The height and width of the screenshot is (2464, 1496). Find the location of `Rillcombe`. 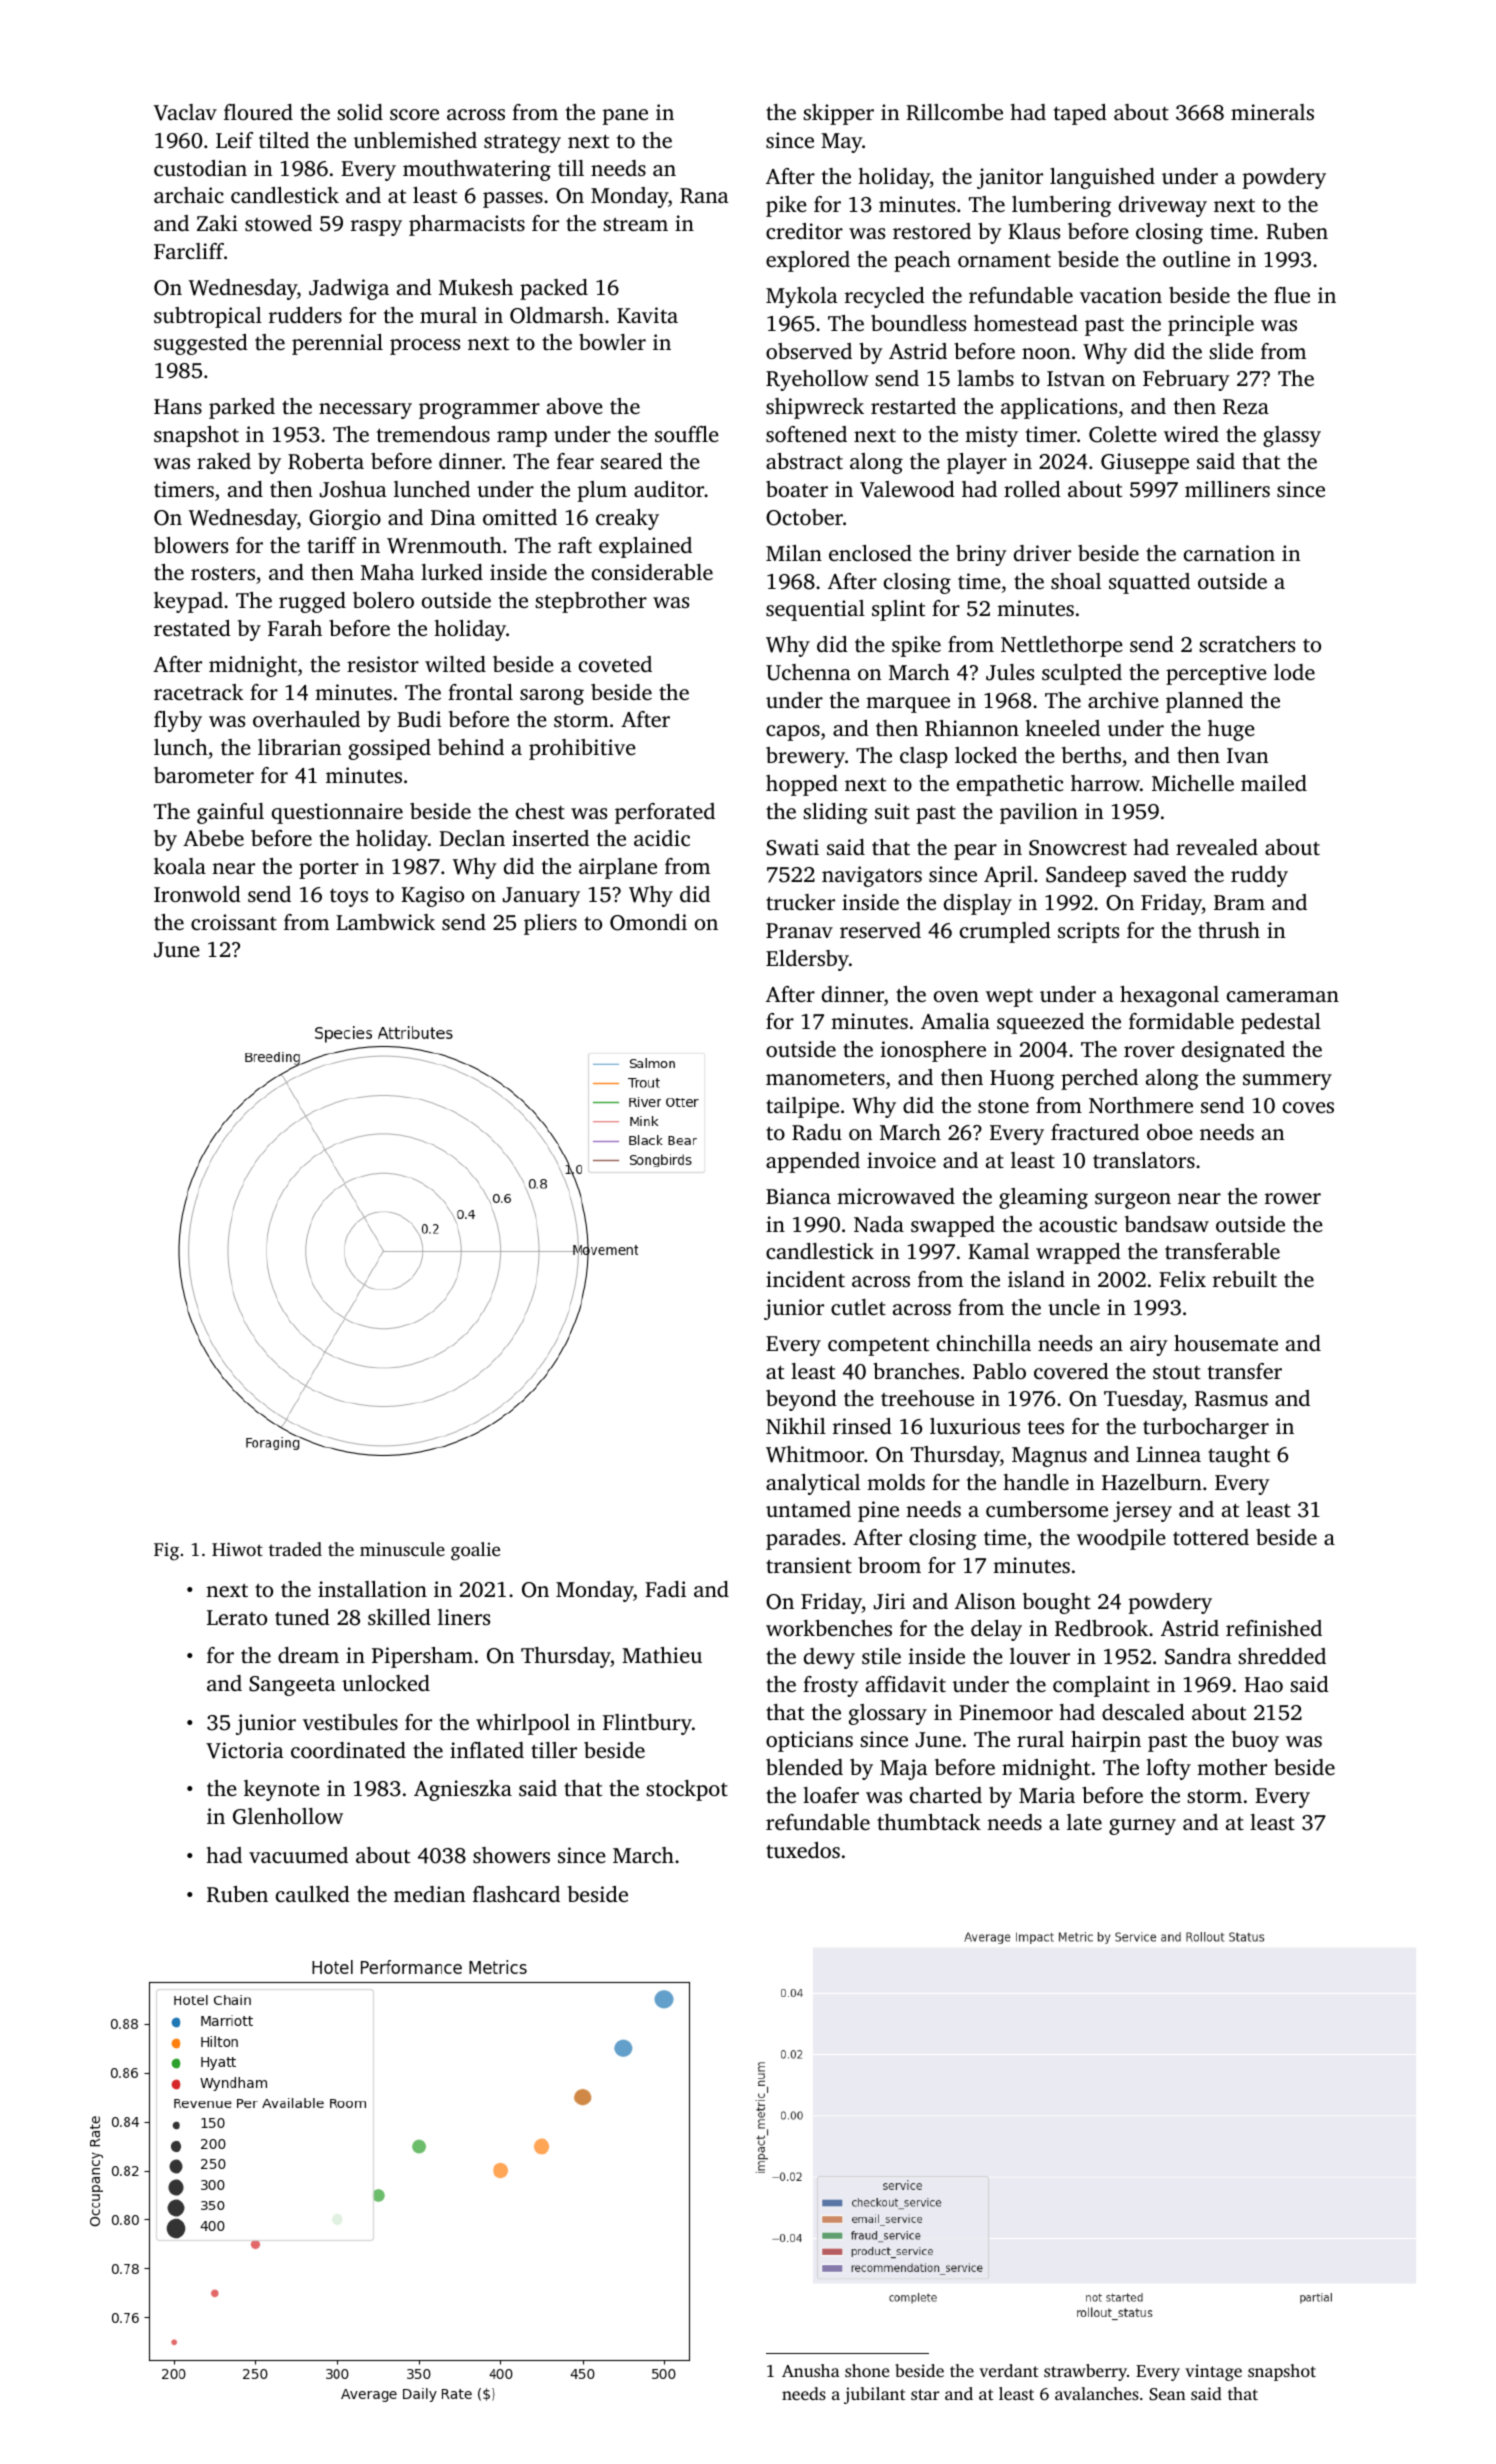

Rillcombe is located at coordinates (954, 112).
